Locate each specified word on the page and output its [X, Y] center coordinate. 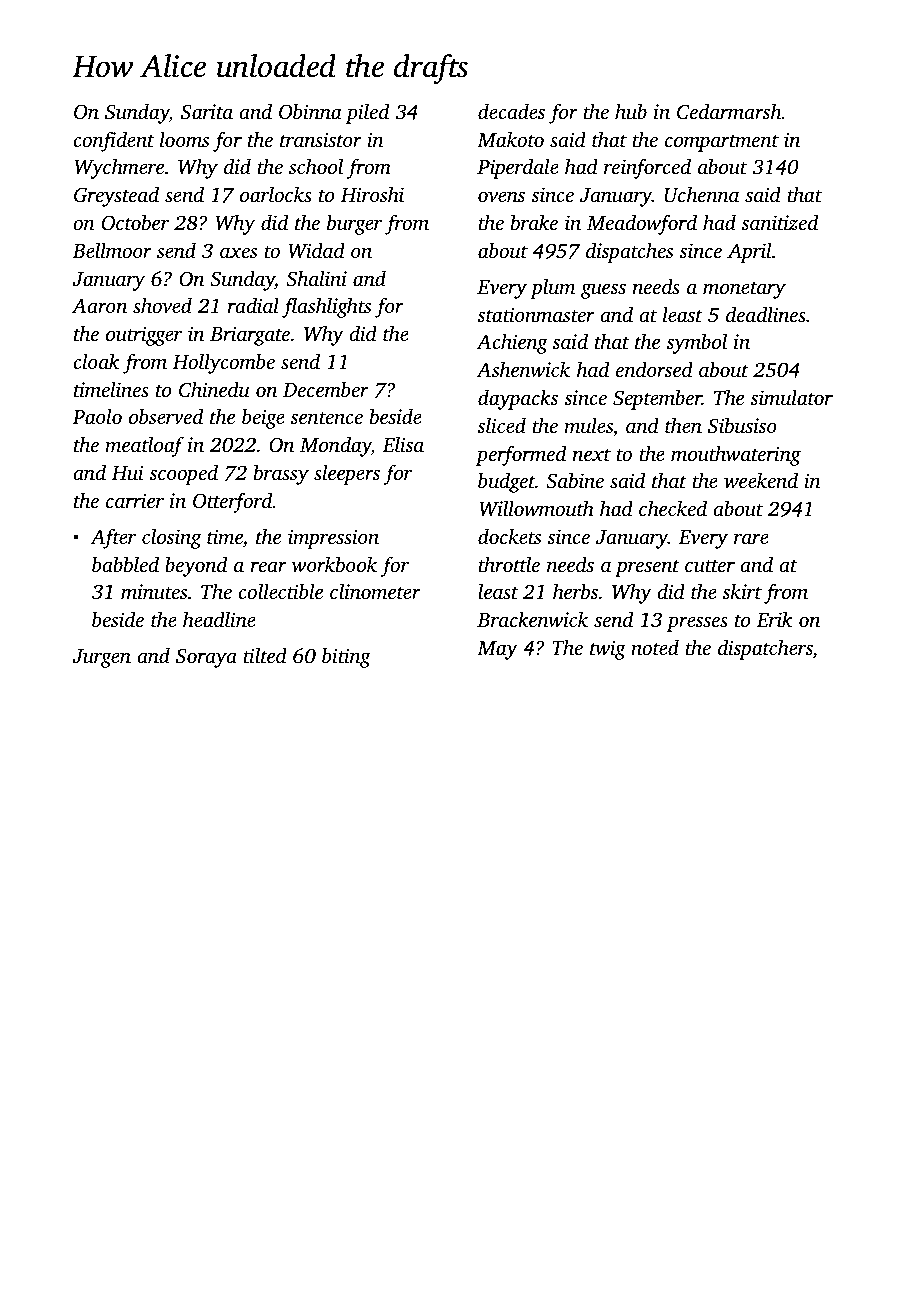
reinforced [647, 168]
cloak [96, 361]
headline [219, 619]
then [683, 425]
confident [113, 141]
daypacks [518, 399]
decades [511, 111]
